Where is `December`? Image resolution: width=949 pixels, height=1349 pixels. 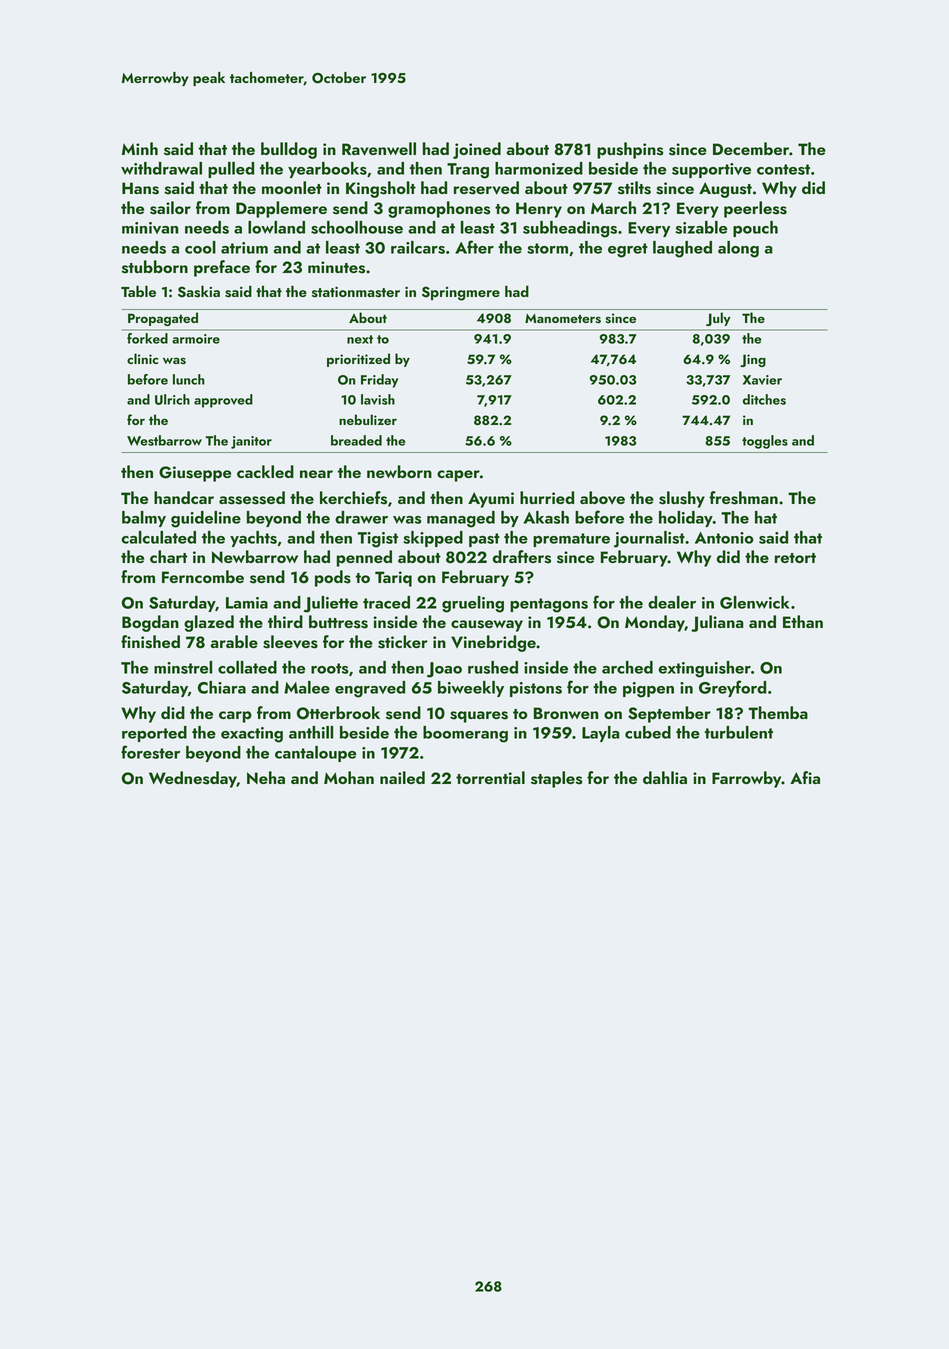 December is located at coordinates (751, 148).
